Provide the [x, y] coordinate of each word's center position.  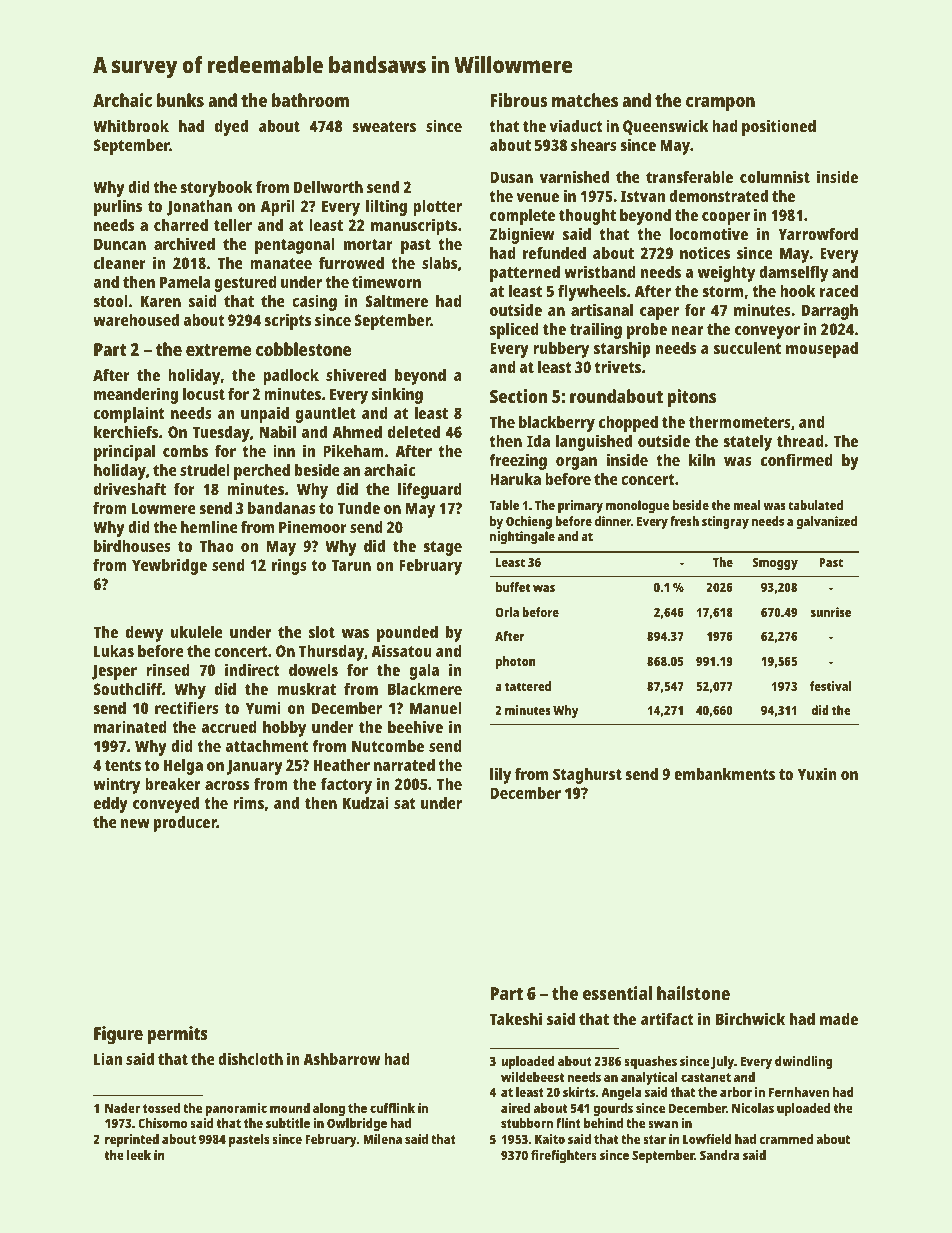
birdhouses [132, 545]
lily [500, 775]
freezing [518, 461]
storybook [216, 189]
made [839, 1019]
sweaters [384, 126]
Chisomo [162, 1123]
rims [248, 802]
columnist [775, 176]
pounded [407, 634]
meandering [136, 395]
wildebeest [533, 1077]
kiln [702, 459]
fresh [684, 521]
